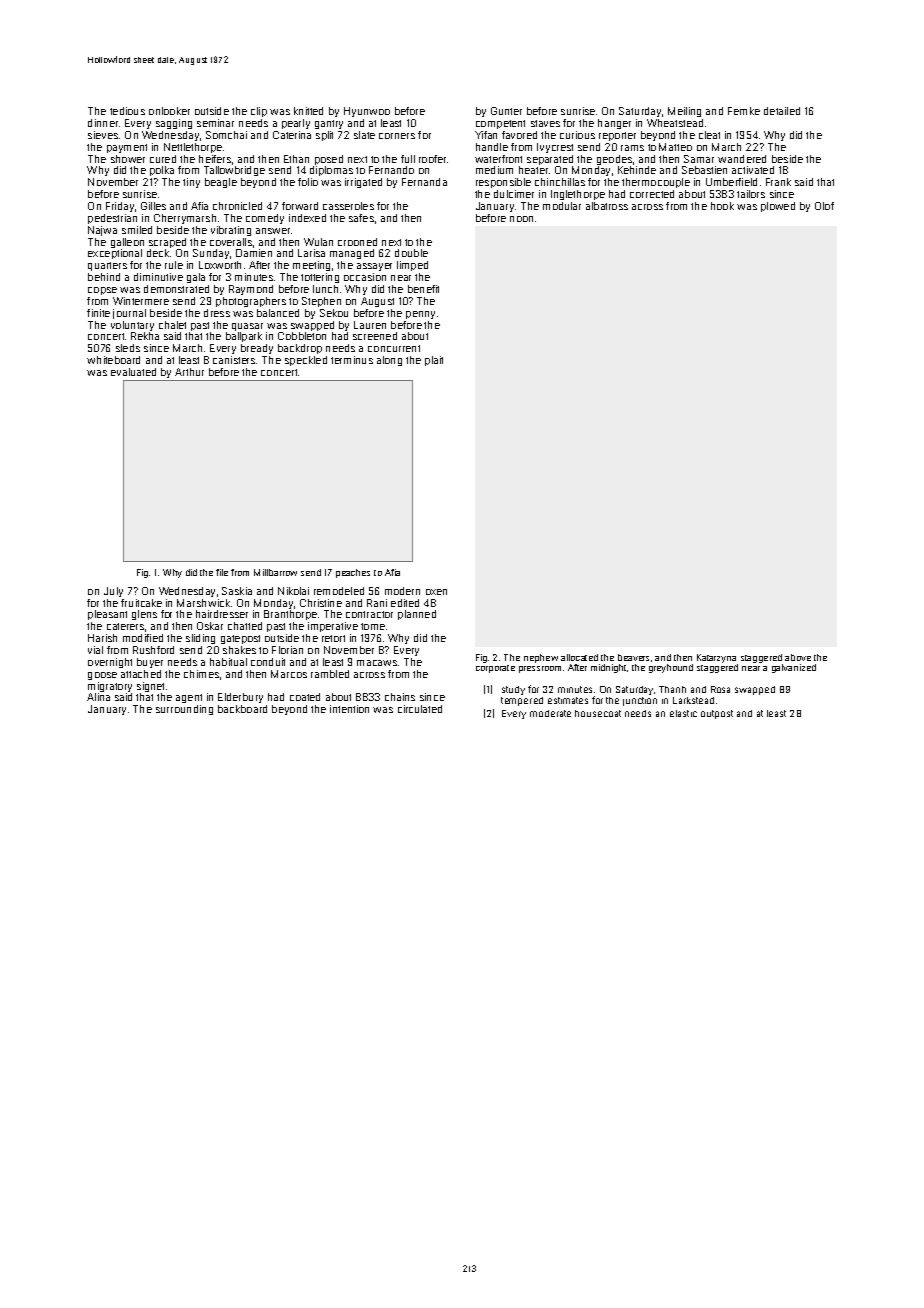  Describe the element at coordinates (242, 709) in the page. I see `backboard` at that location.
